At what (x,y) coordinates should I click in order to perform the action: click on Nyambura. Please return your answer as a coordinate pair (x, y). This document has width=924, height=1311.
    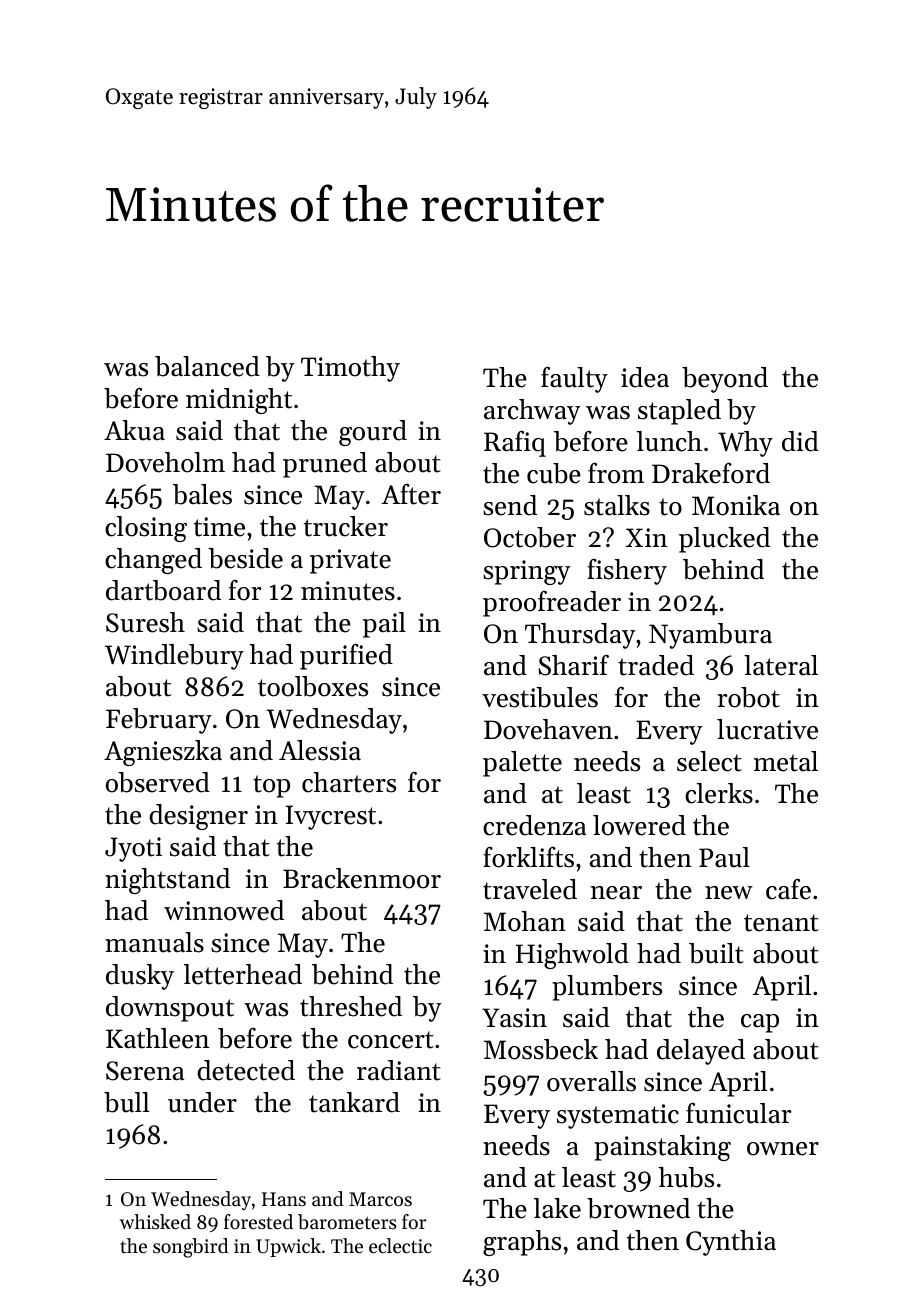
    Looking at the image, I should click on (710, 636).
